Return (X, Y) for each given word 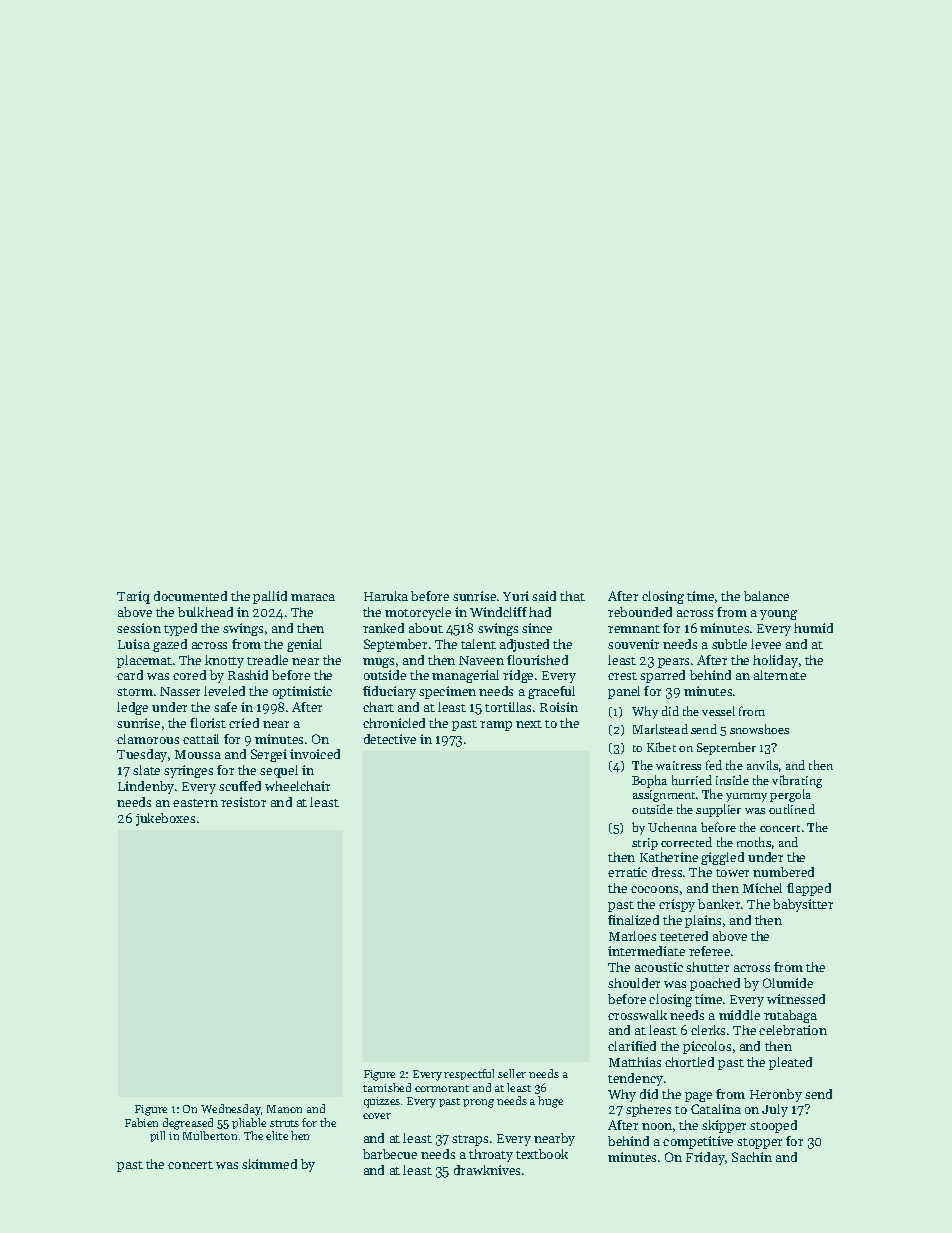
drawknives (487, 1170)
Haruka (386, 596)
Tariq (133, 597)
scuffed (240, 786)
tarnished (387, 1087)
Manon (284, 1109)
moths (754, 842)
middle (739, 1015)
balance (766, 596)
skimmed (269, 1164)
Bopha (649, 781)
